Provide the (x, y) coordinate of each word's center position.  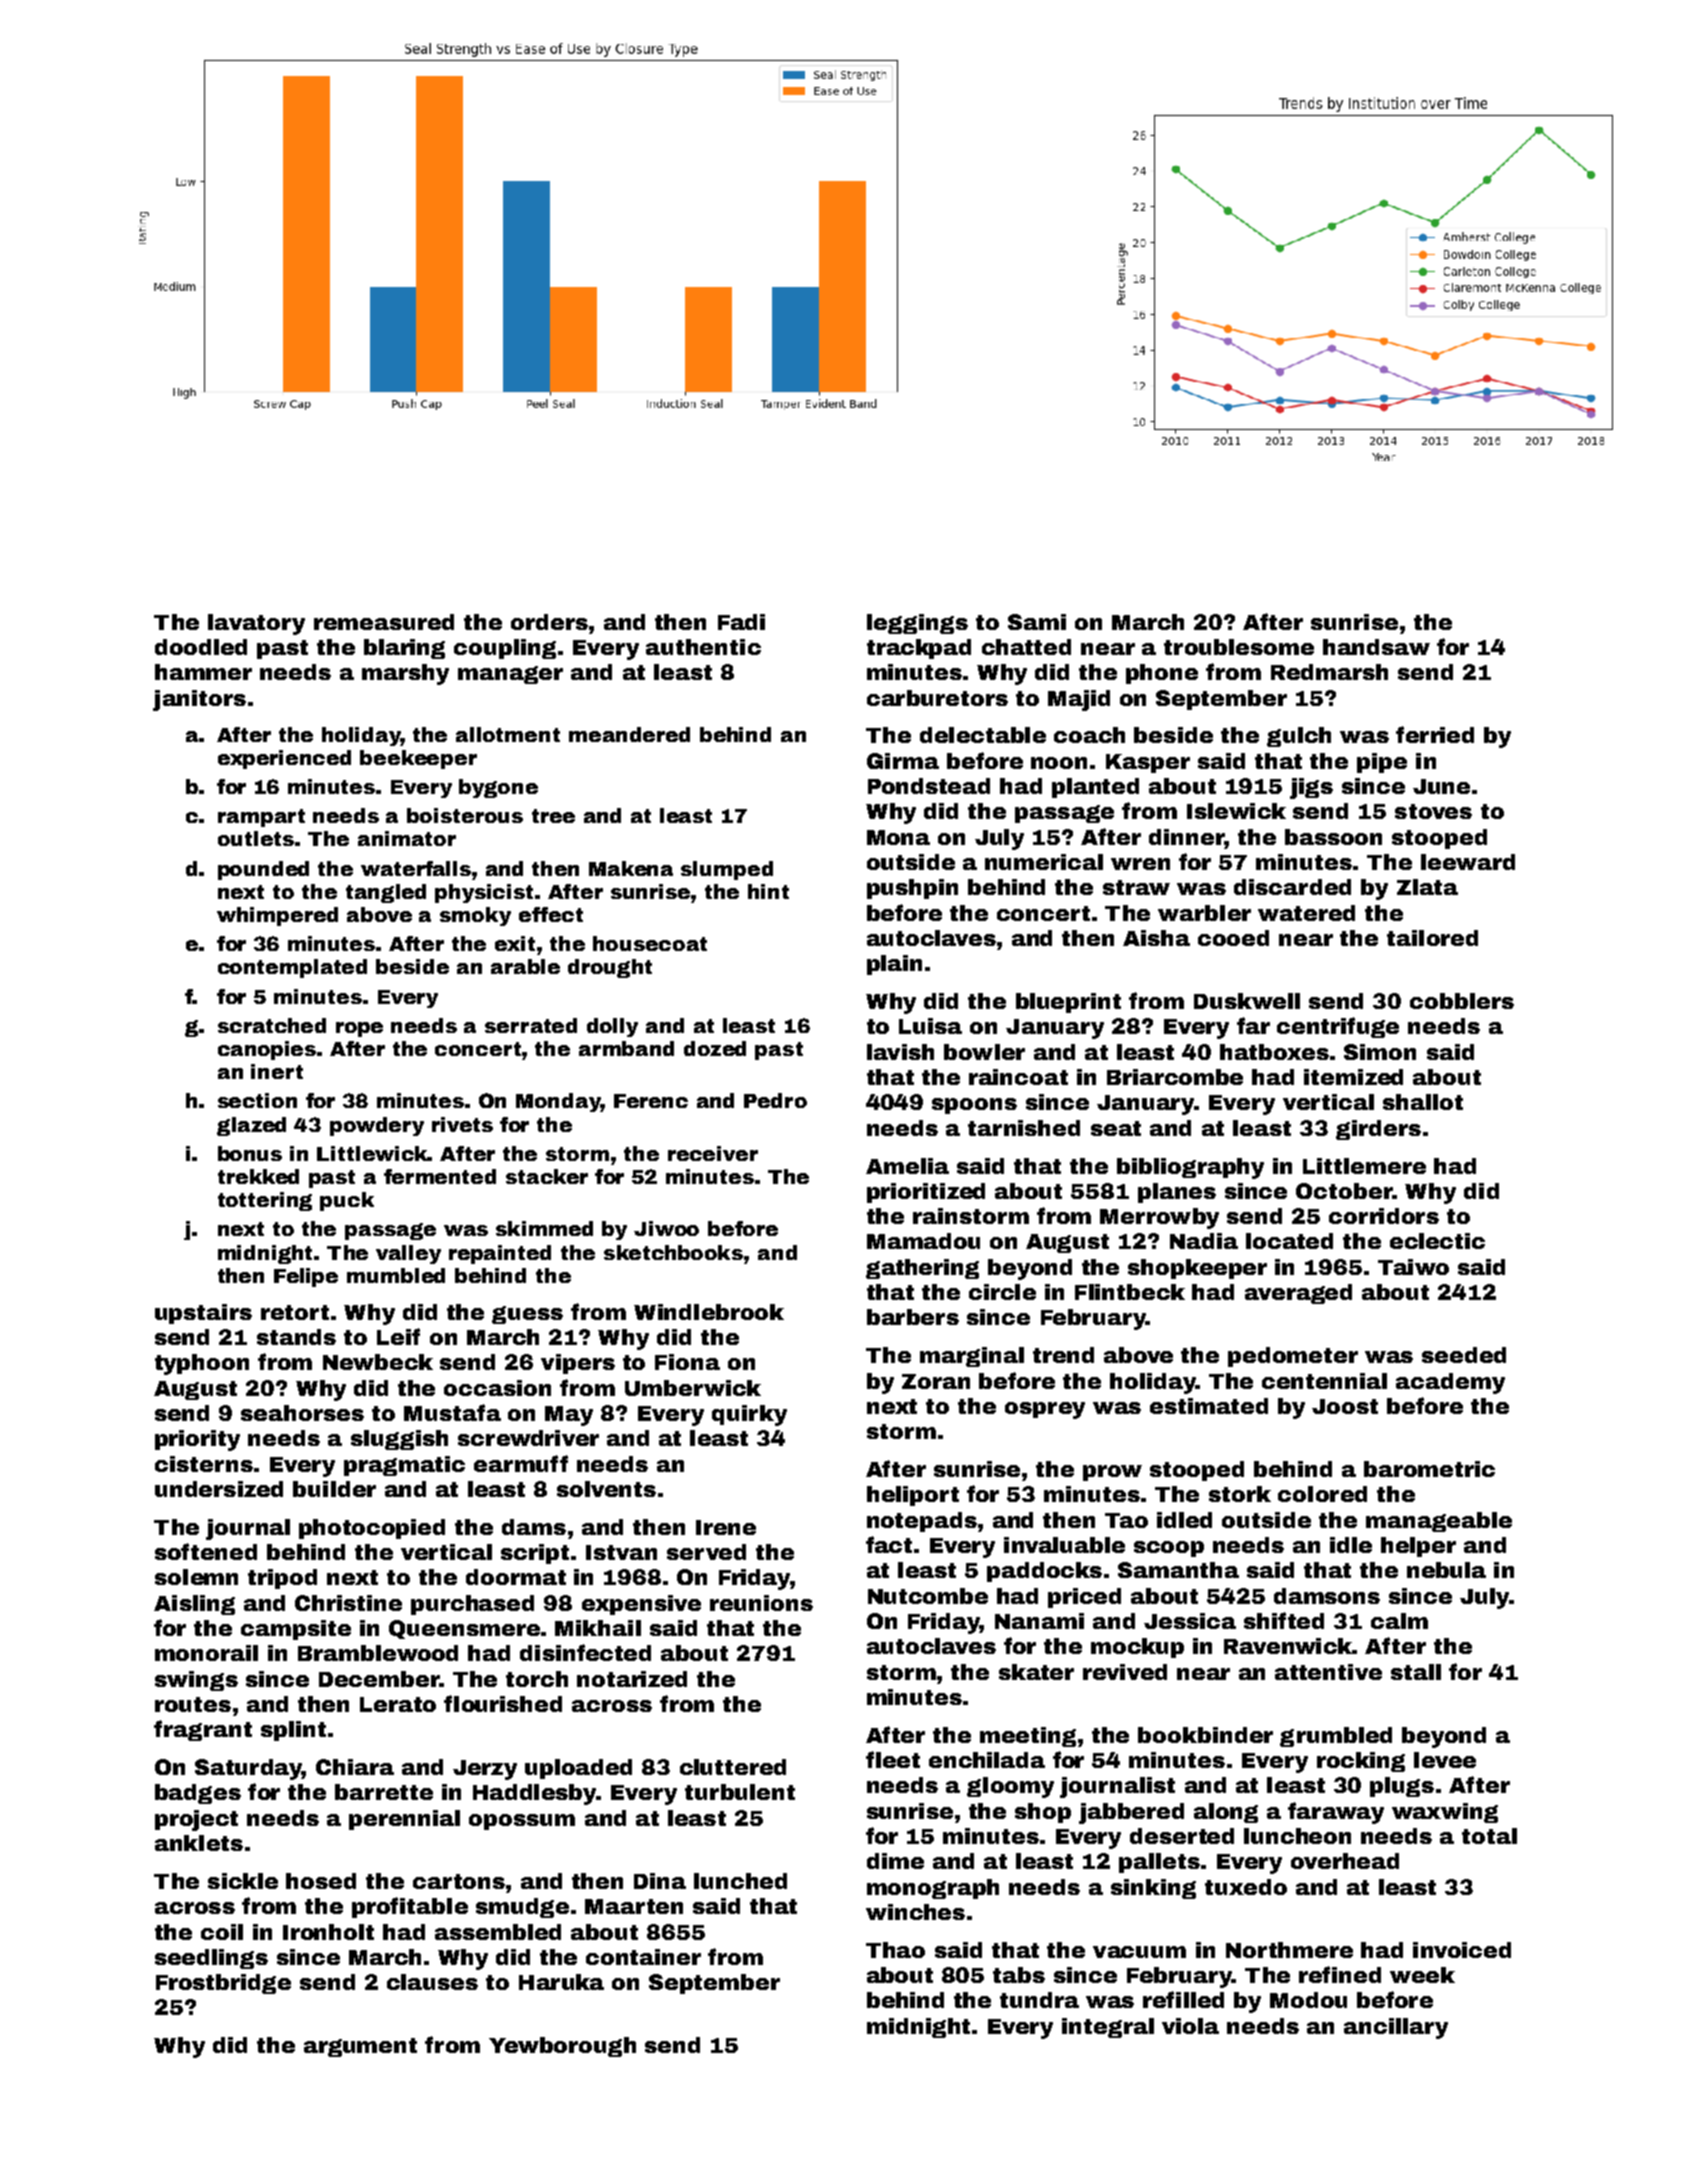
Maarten (634, 1906)
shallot (1423, 1102)
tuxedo (1246, 1887)
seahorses (302, 1413)
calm (1399, 1621)
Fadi (741, 622)
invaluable (1064, 1545)
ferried (1435, 734)
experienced (284, 759)
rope (359, 1029)
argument (360, 2047)
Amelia (907, 1166)
